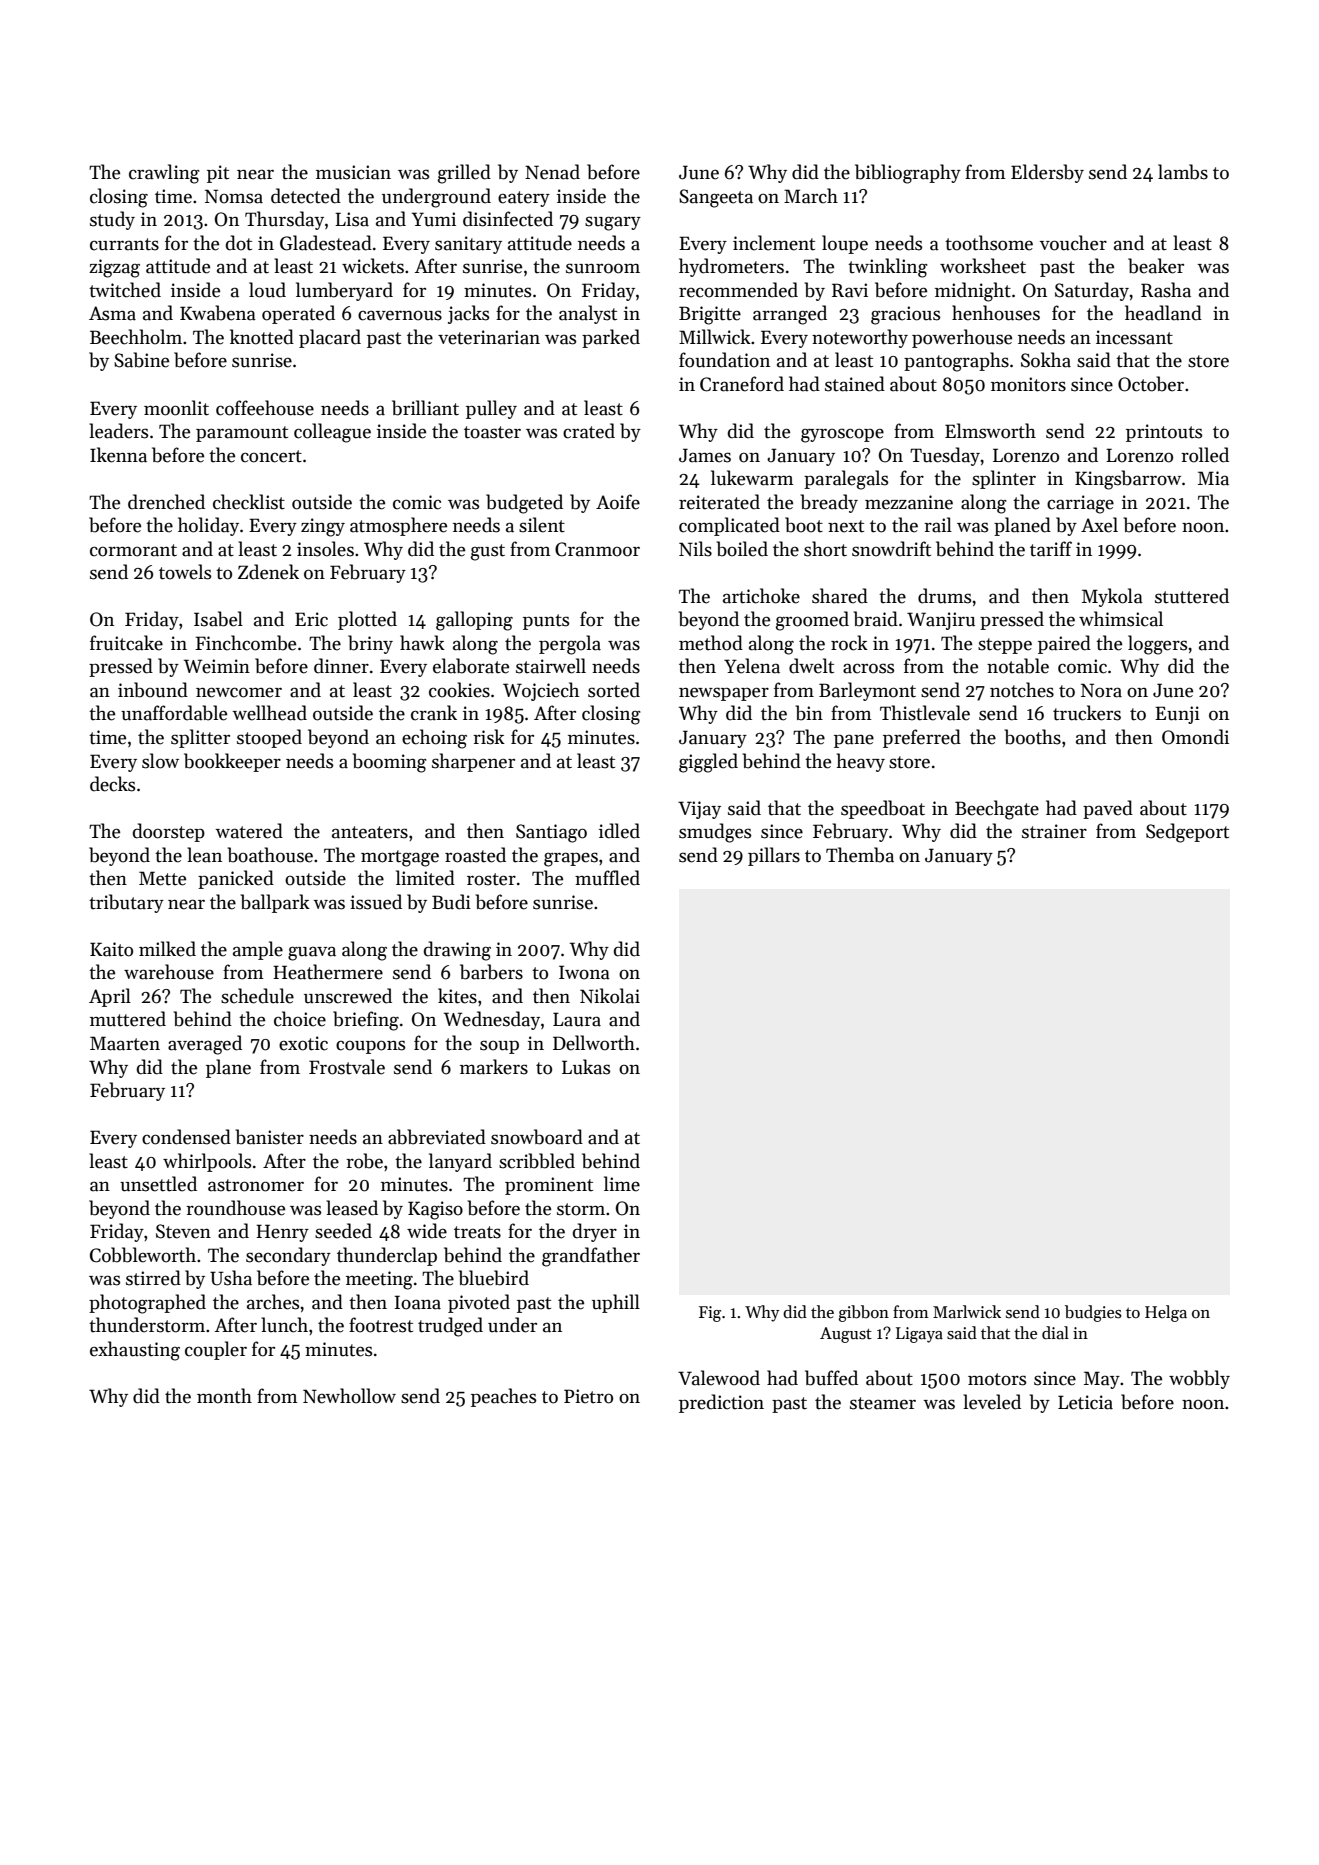 Image resolution: width=1319 pixels, height=1865 pixels. What do you see at coordinates (143, 1255) in the screenshot?
I see `Cobbleworth` at bounding box center [143, 1255].
